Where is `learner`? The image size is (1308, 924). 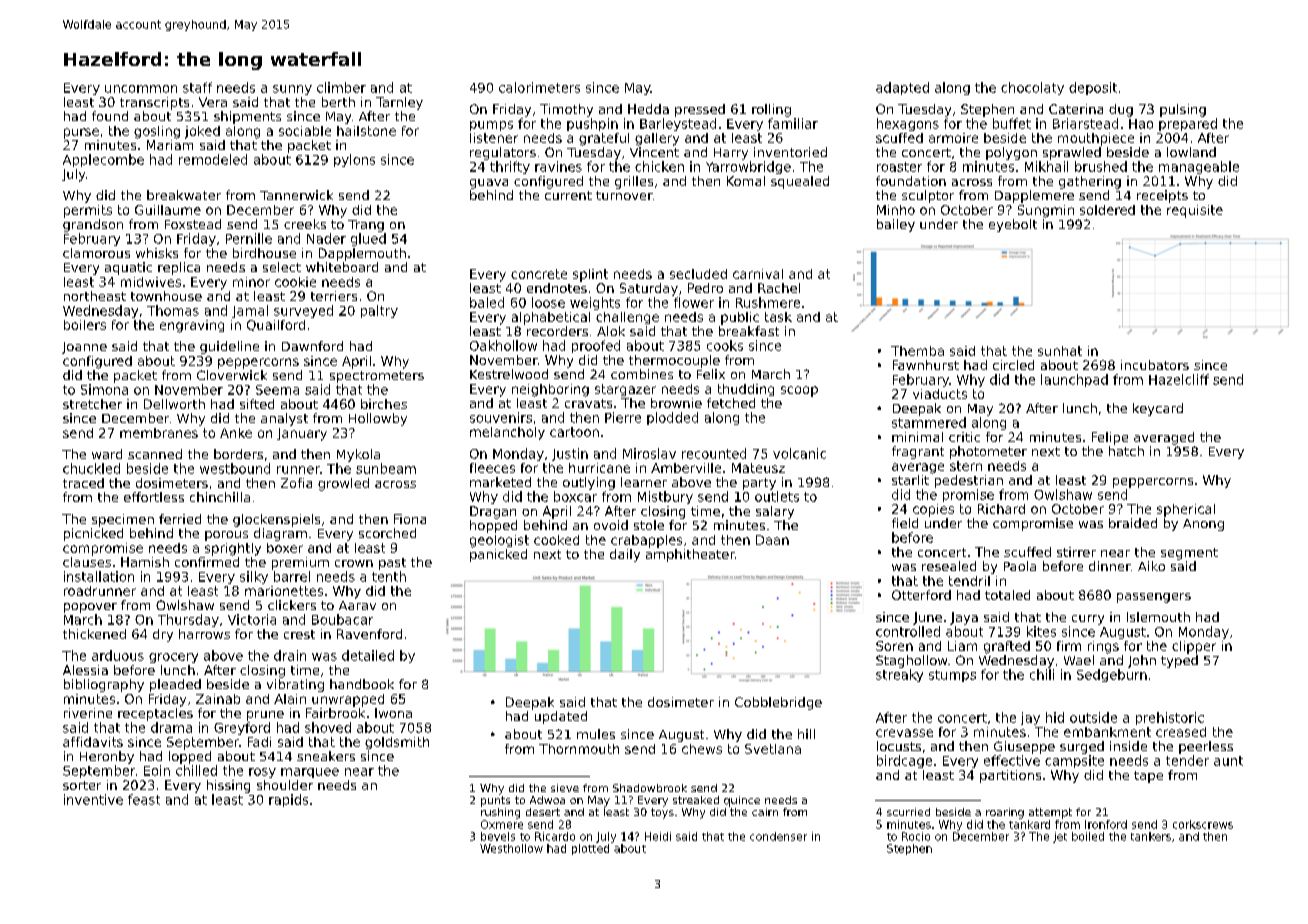 learner is located at coordinates (644, 482).
